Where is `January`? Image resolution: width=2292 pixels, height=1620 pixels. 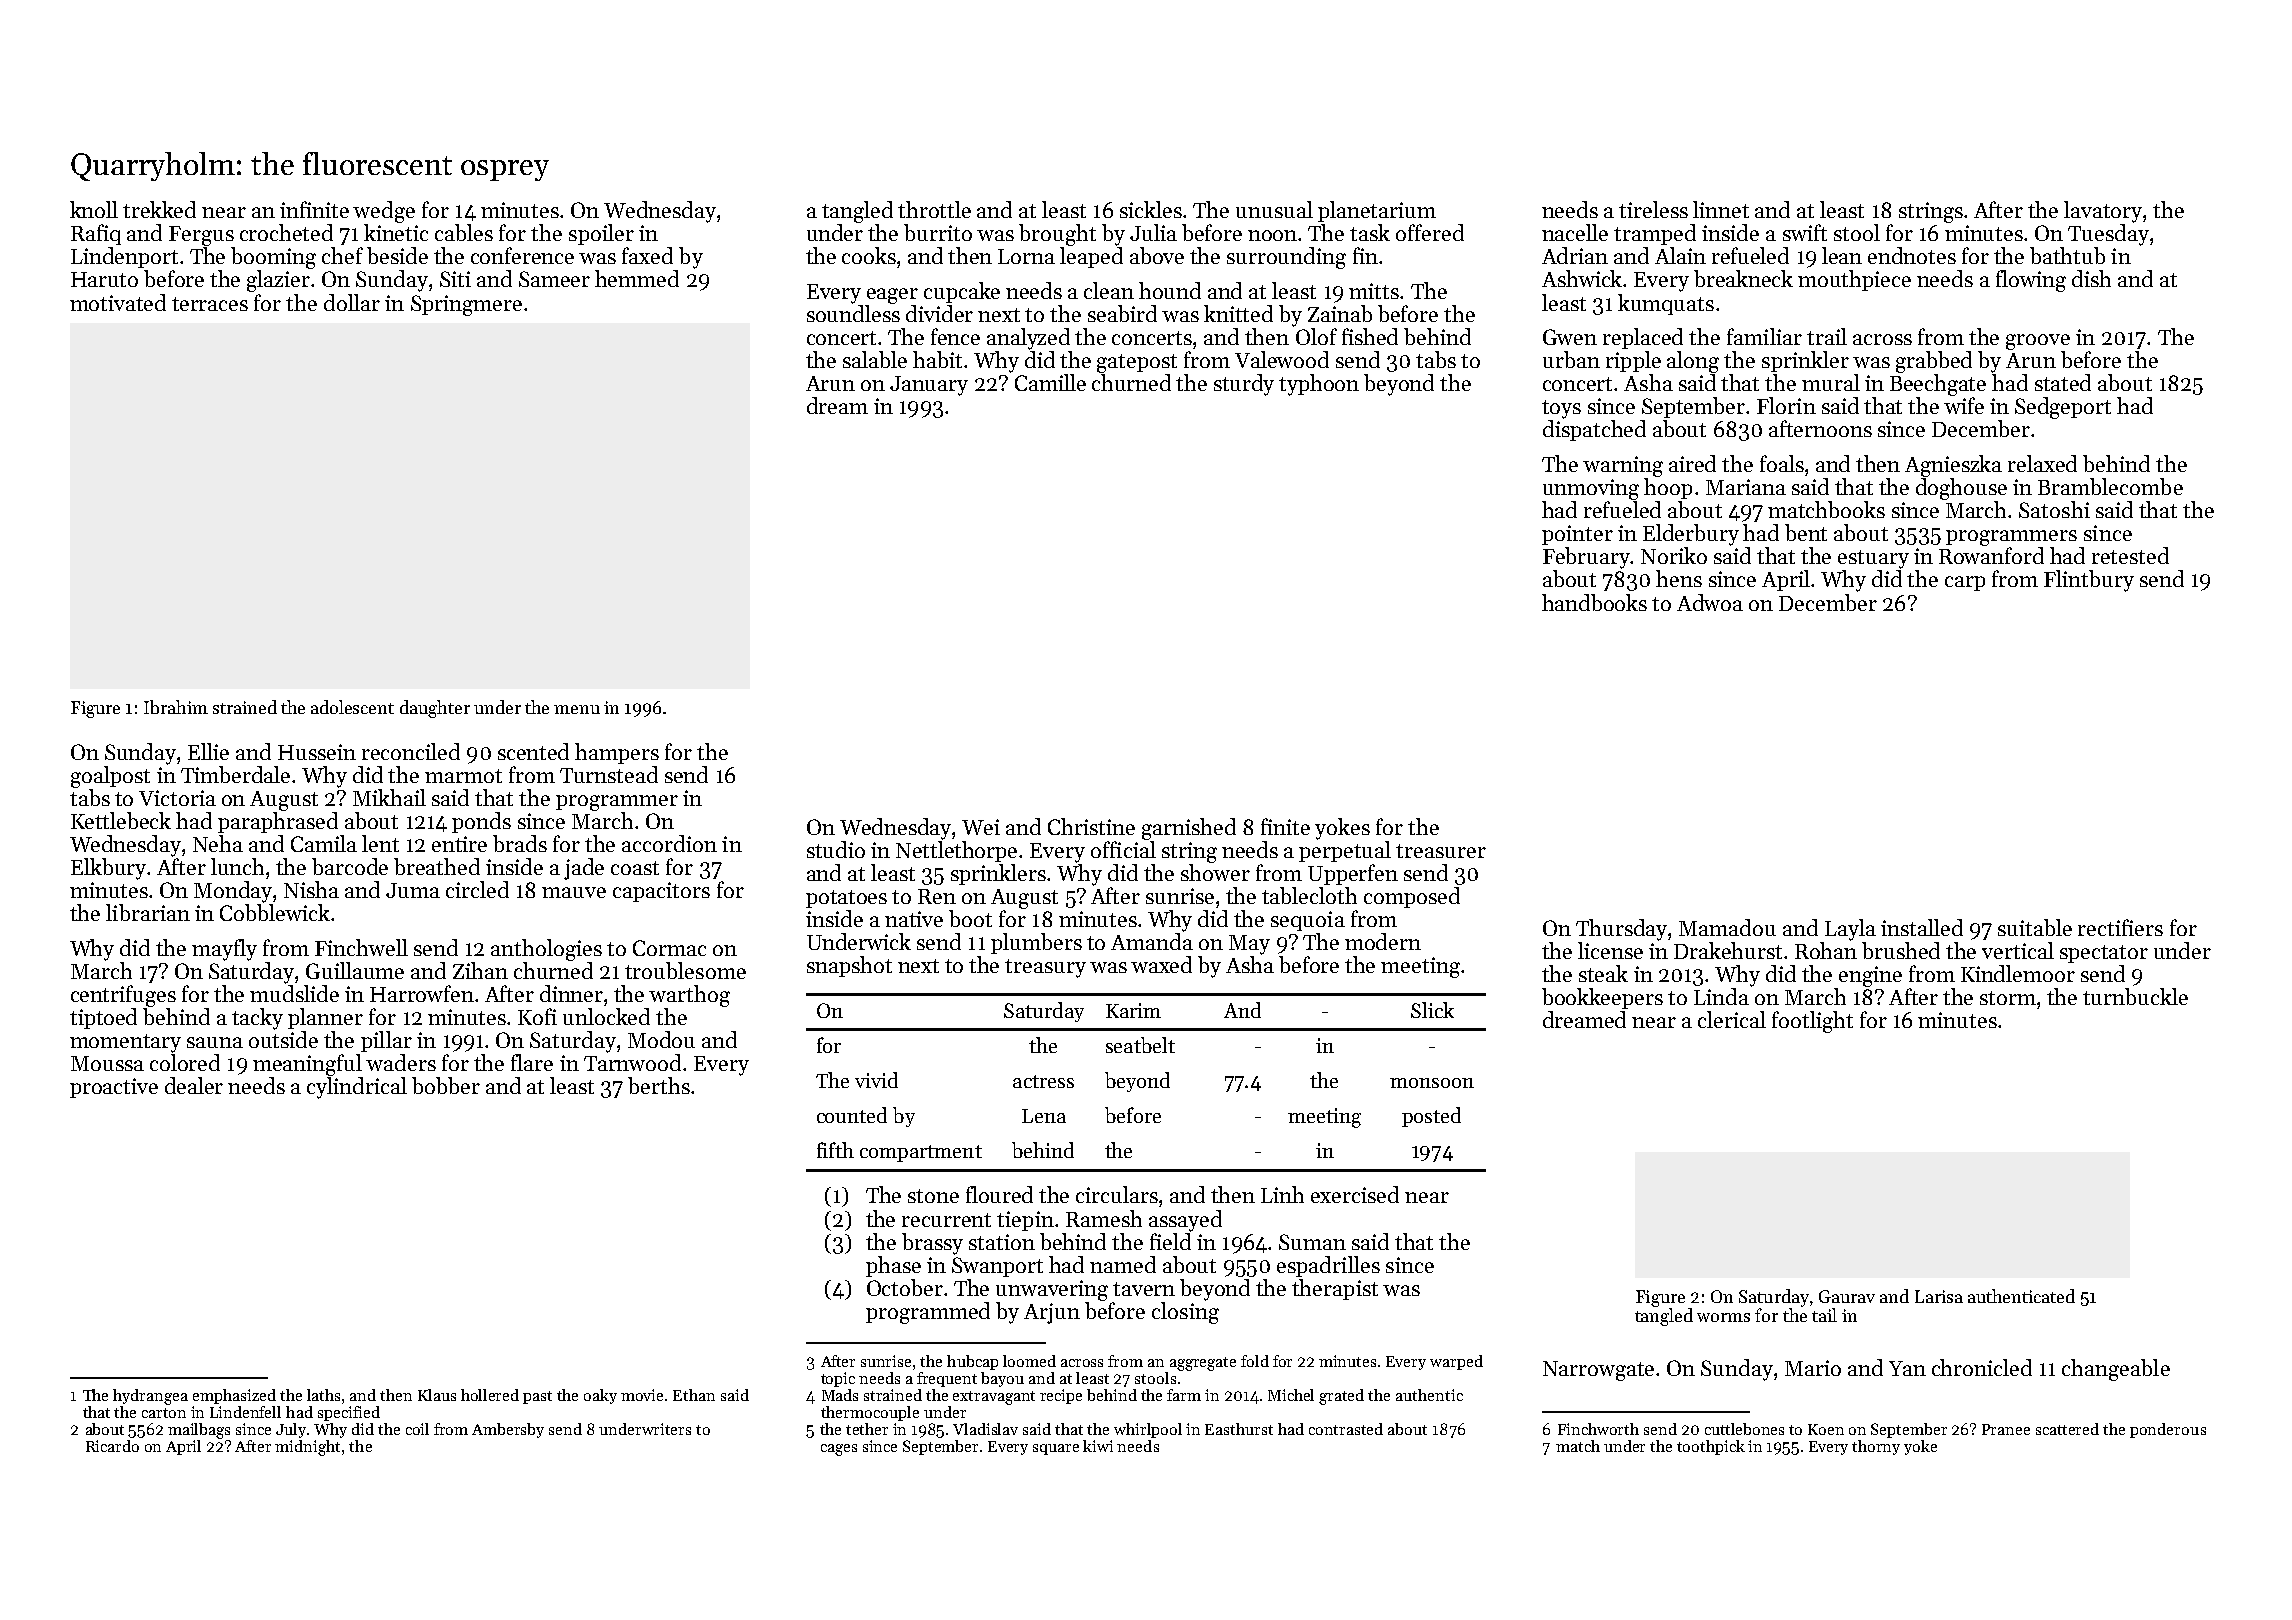 January is located at coordinates (929, 386).
